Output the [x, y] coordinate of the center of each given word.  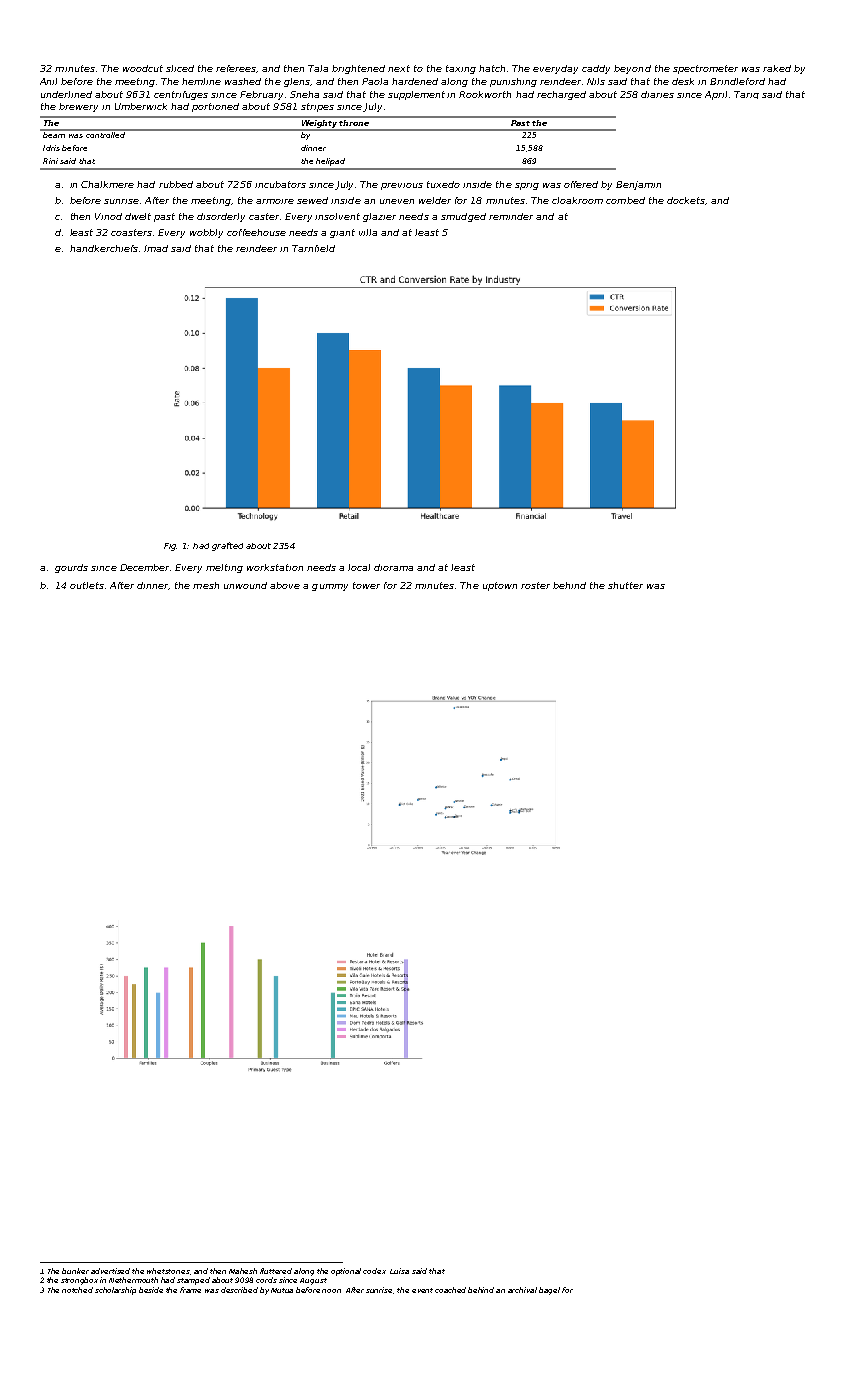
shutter [625, 585]
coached [450, 1290]
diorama [393, 567]
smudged [463, 217]
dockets [686, 200]
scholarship [115, 1291]
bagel [549, 1291]
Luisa [399, 1271]
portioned [215, 107]
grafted [227, 546]
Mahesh [243, 1271]
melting [224, 568]
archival [522, 1290]
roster [535, 585]
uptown [500, 586]
